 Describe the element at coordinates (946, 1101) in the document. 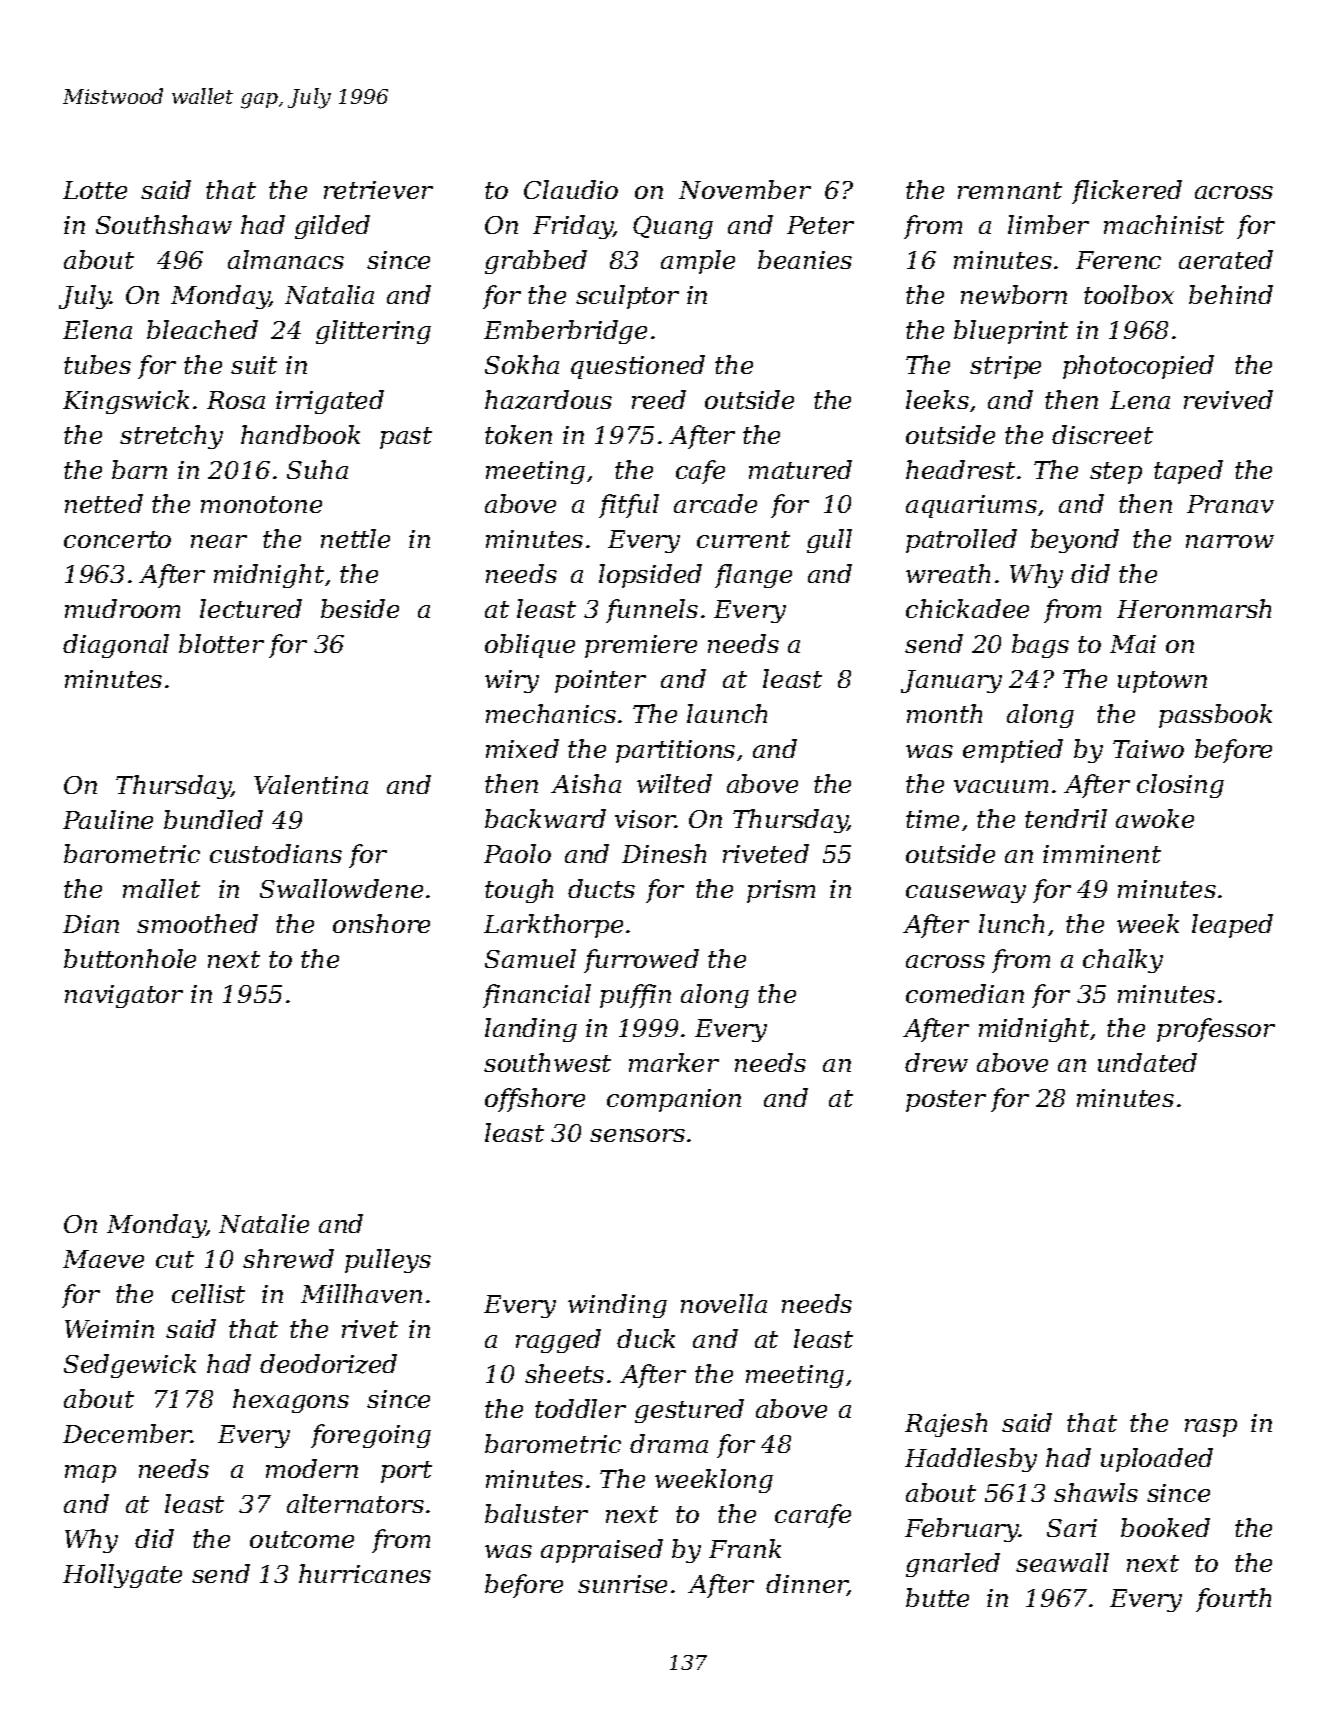

I see `poster` at that location.
